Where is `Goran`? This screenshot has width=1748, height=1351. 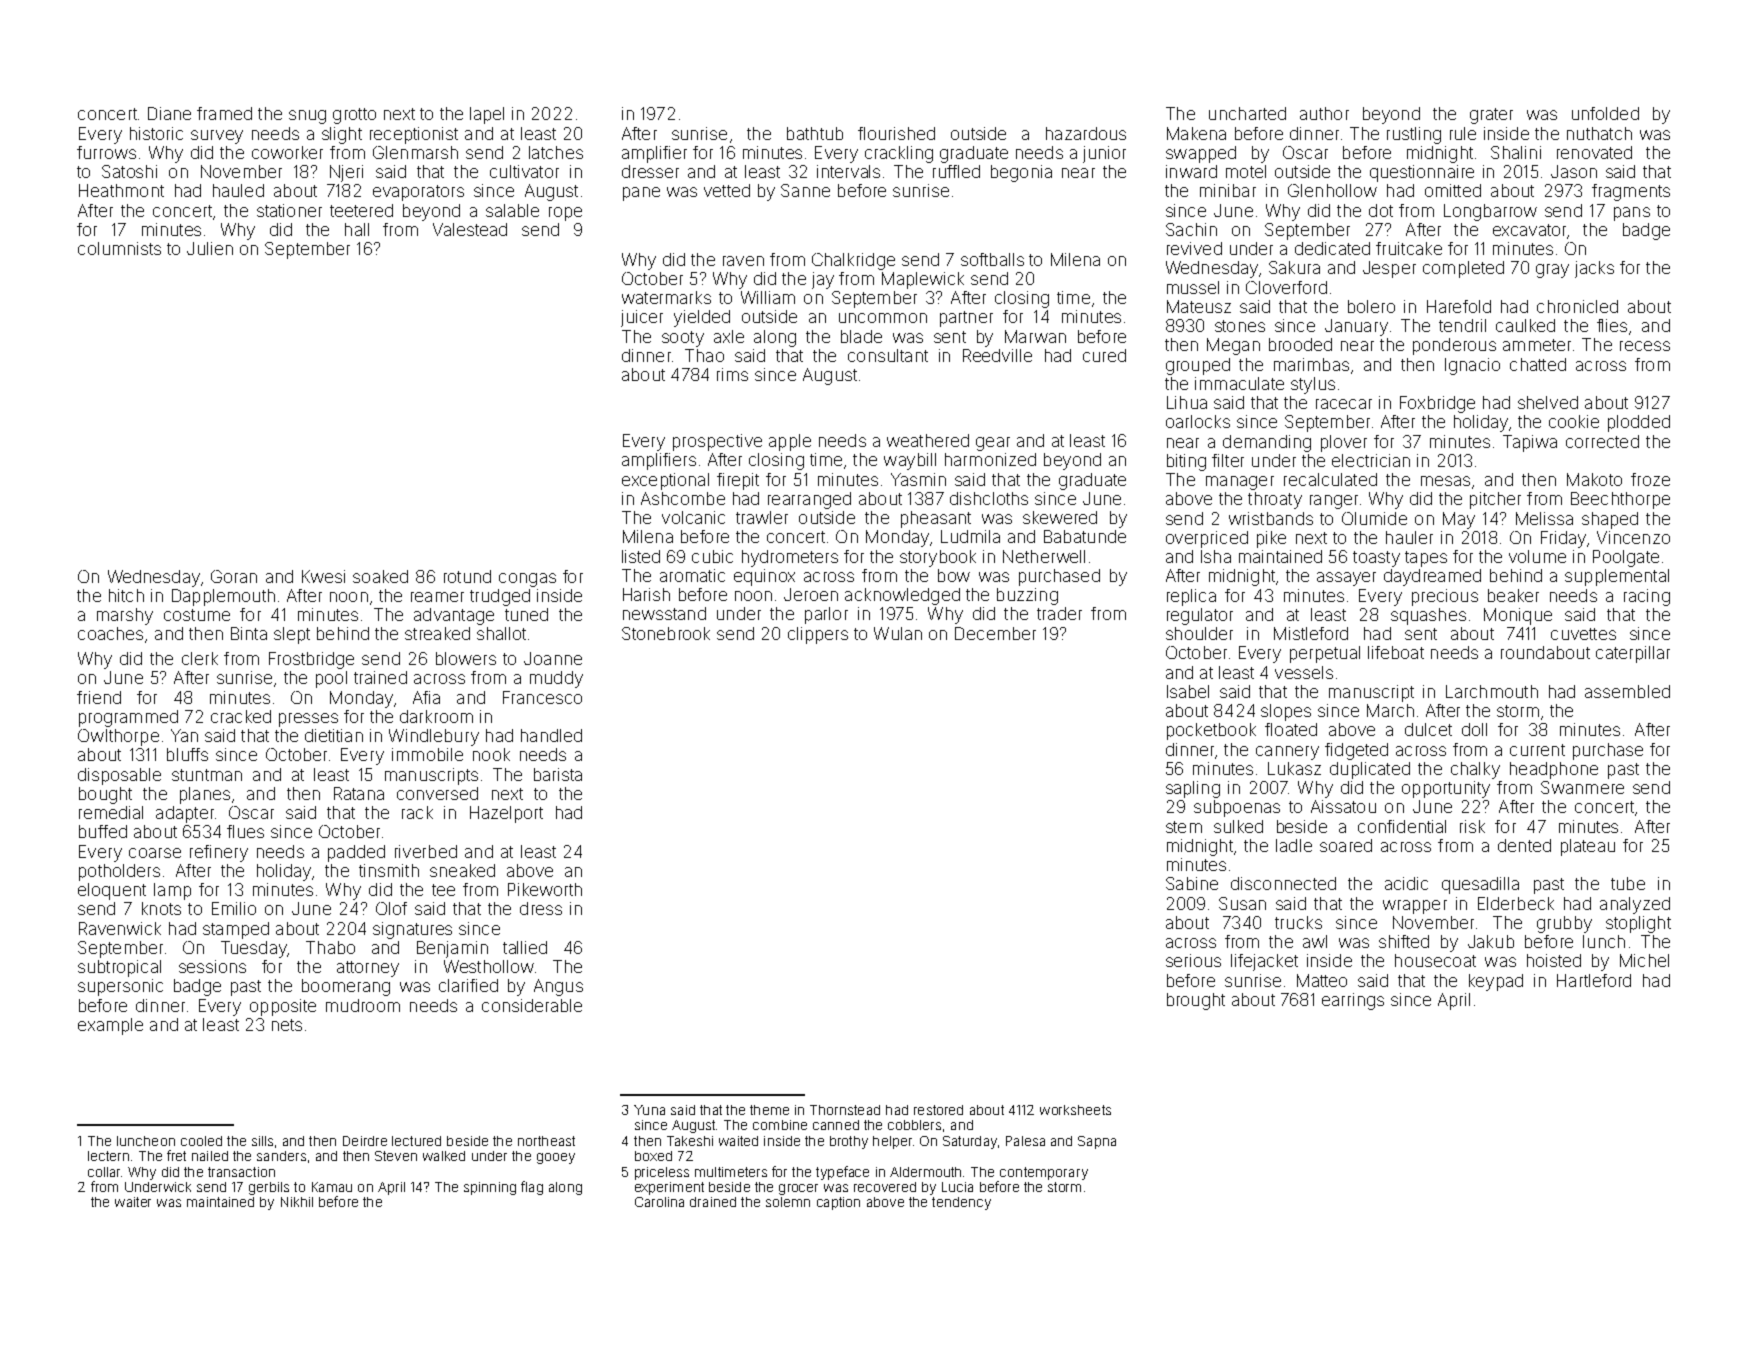
Goran is located at coordinates (234, 576).
